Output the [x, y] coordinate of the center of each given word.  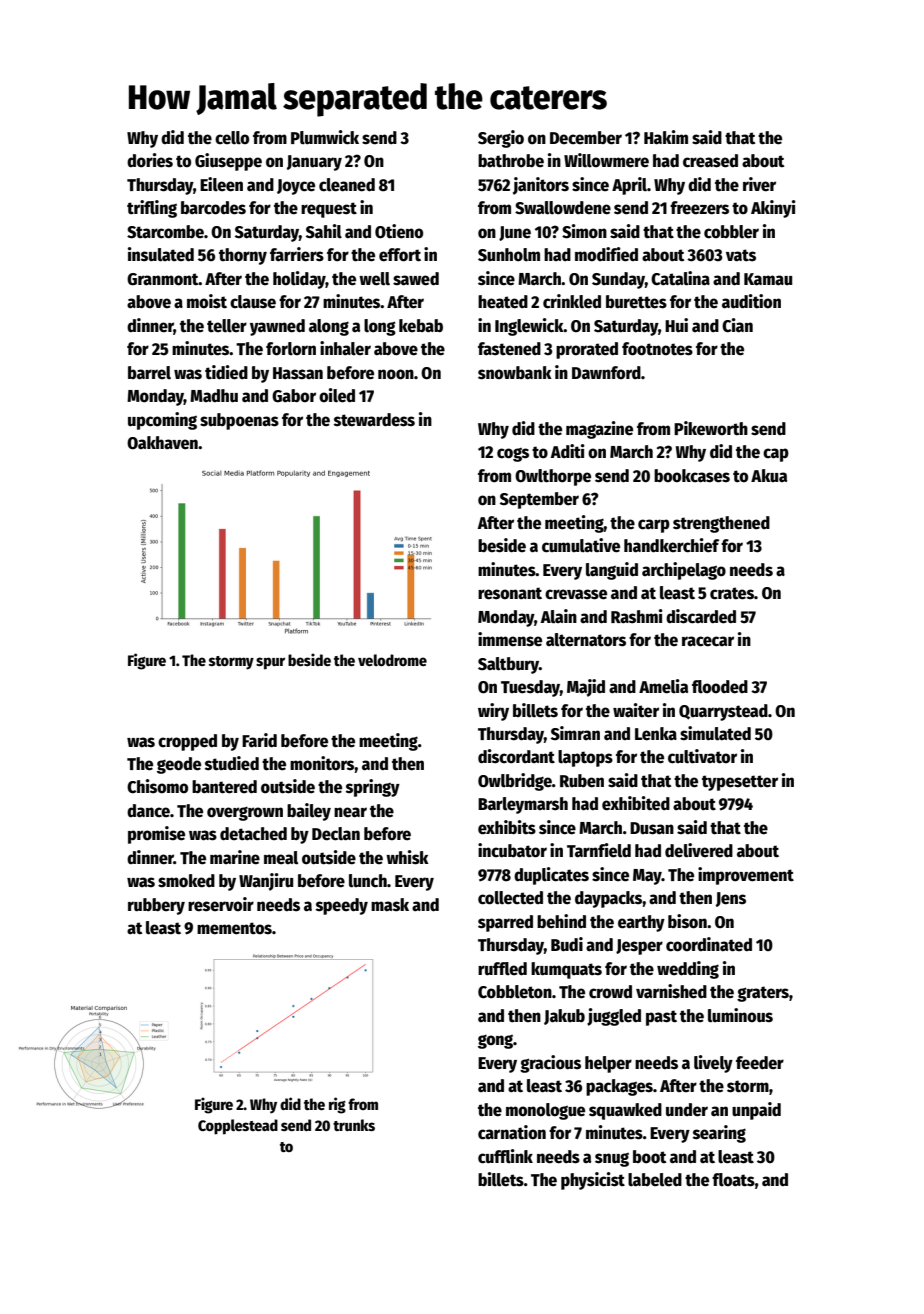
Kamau [768, 279]
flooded [720, 687]
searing [719, 1134]
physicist [593, 1181]
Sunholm [509, 255]
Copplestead [238, 1127]
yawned [277, 327]
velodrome [392, 660]
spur [270, 663]
